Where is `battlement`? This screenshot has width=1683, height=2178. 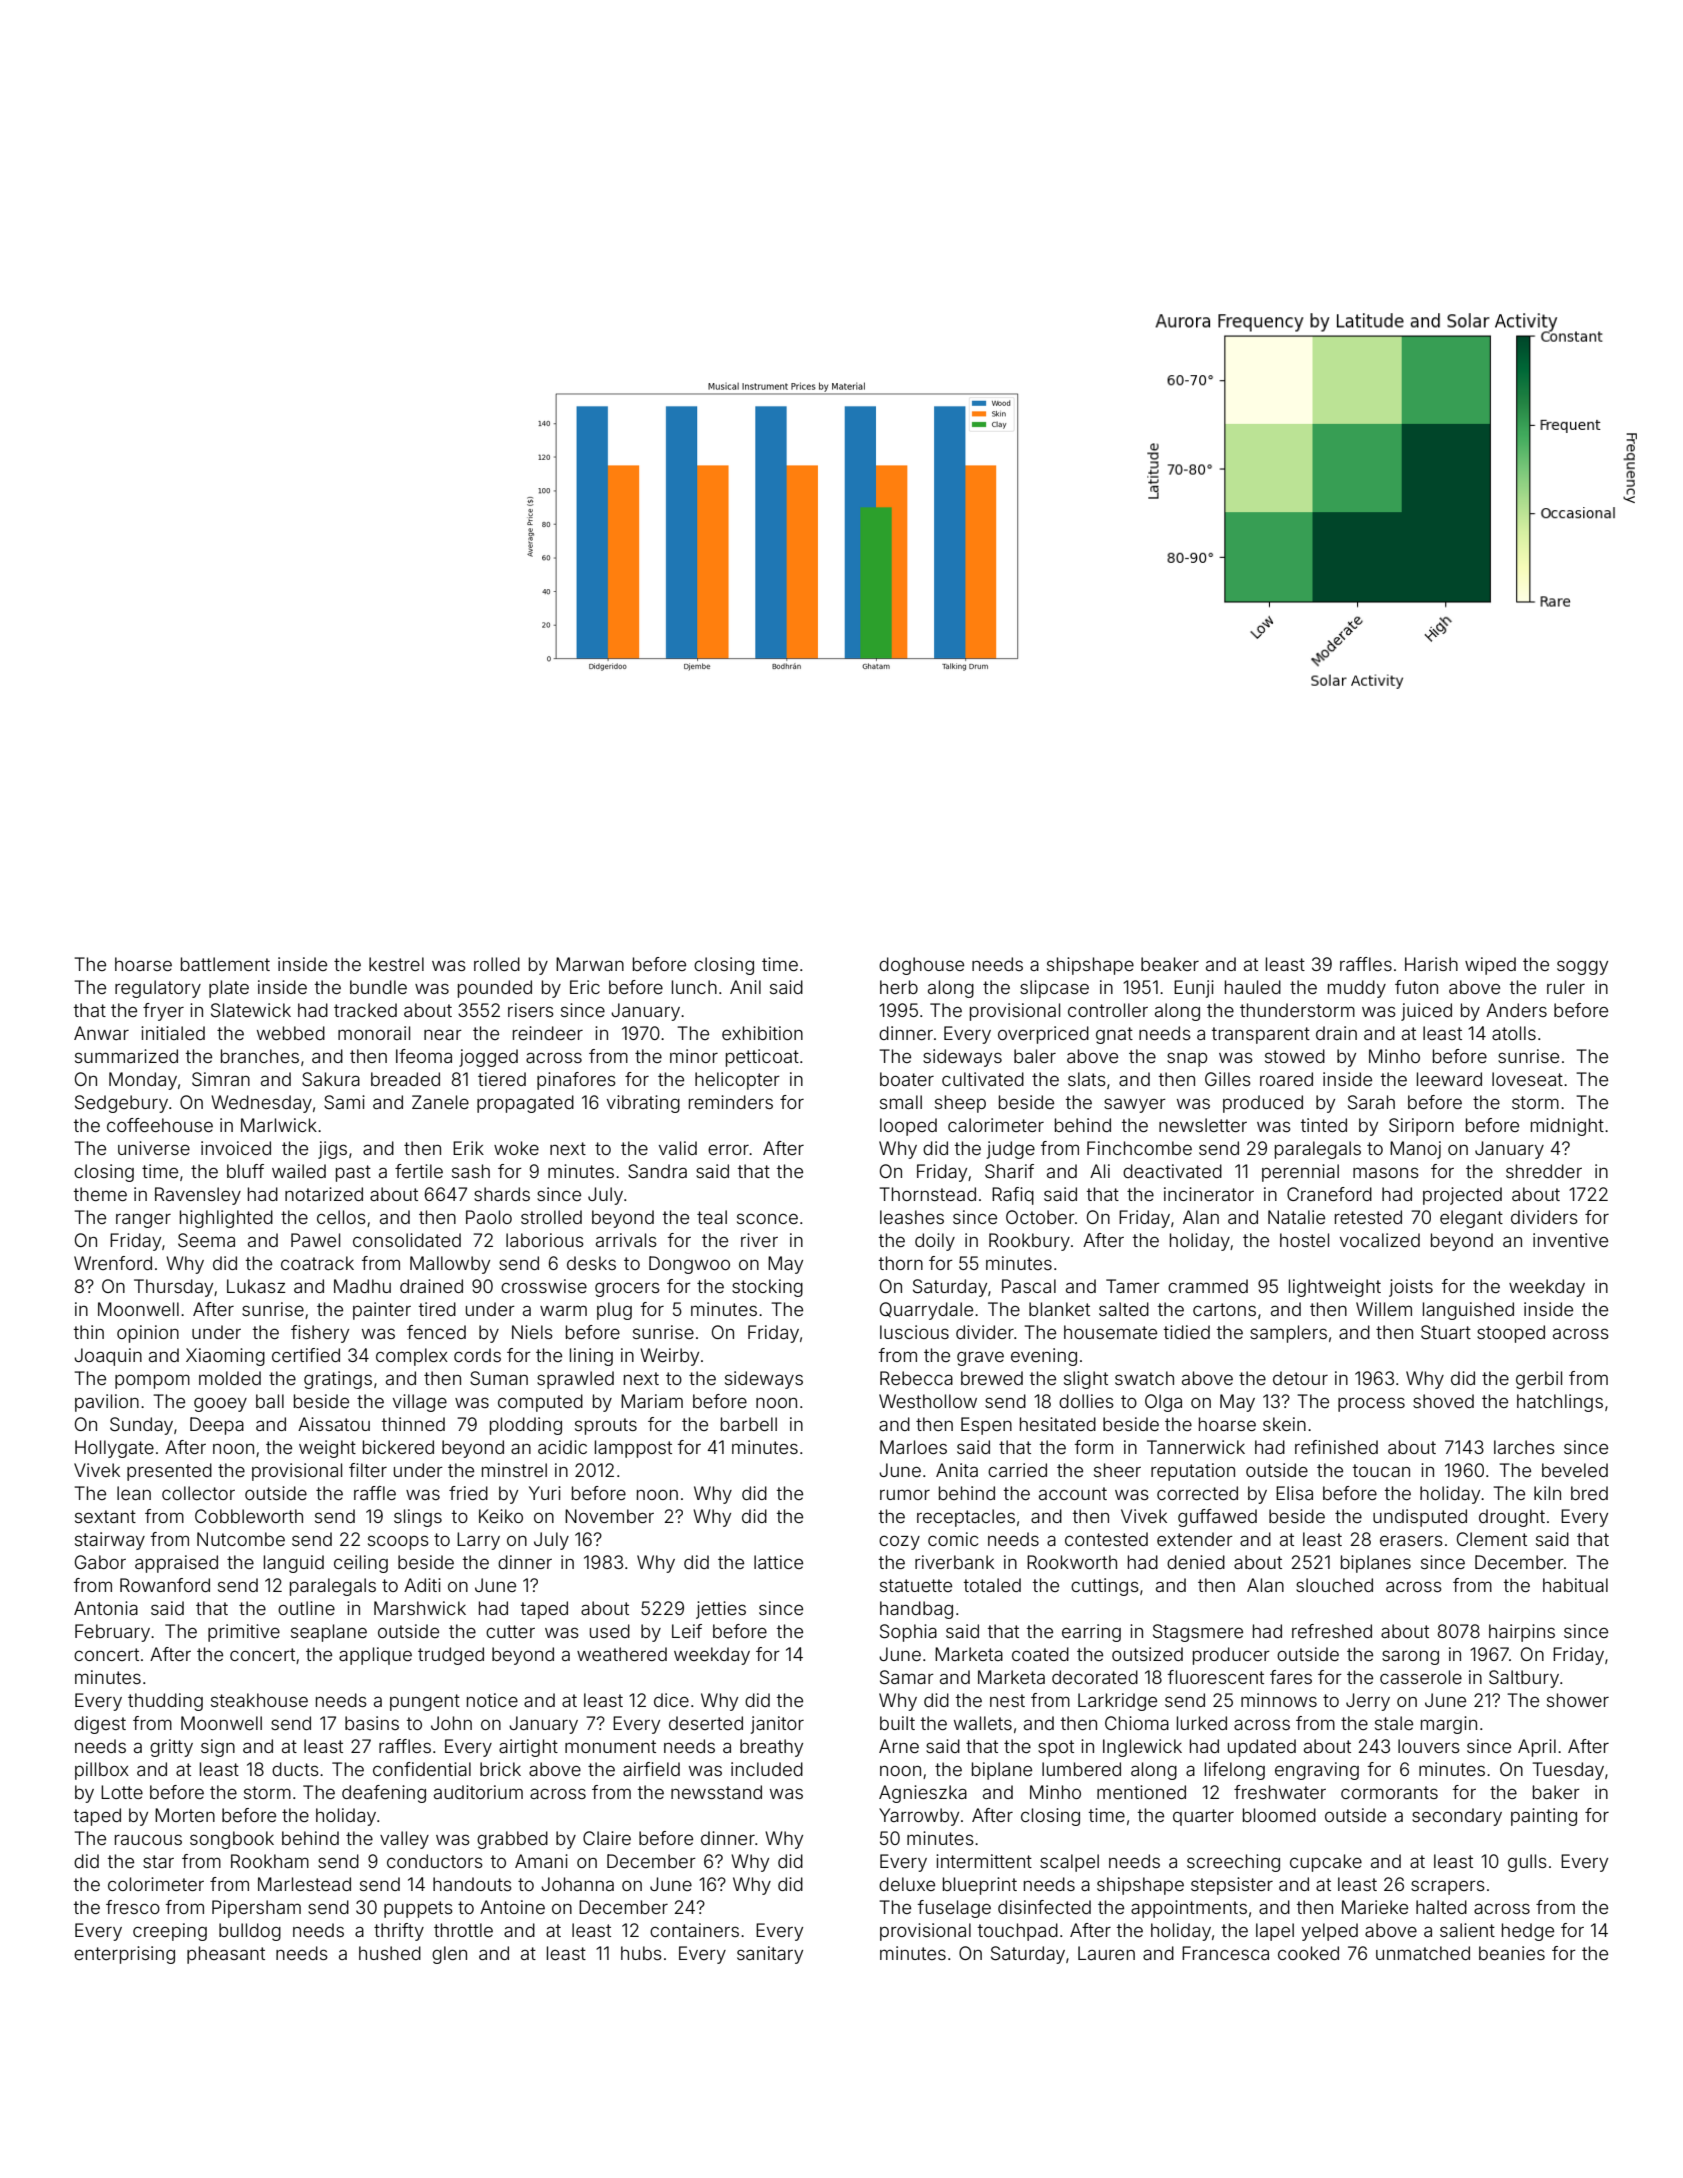 battlement is located at coordinates (225, 964).
